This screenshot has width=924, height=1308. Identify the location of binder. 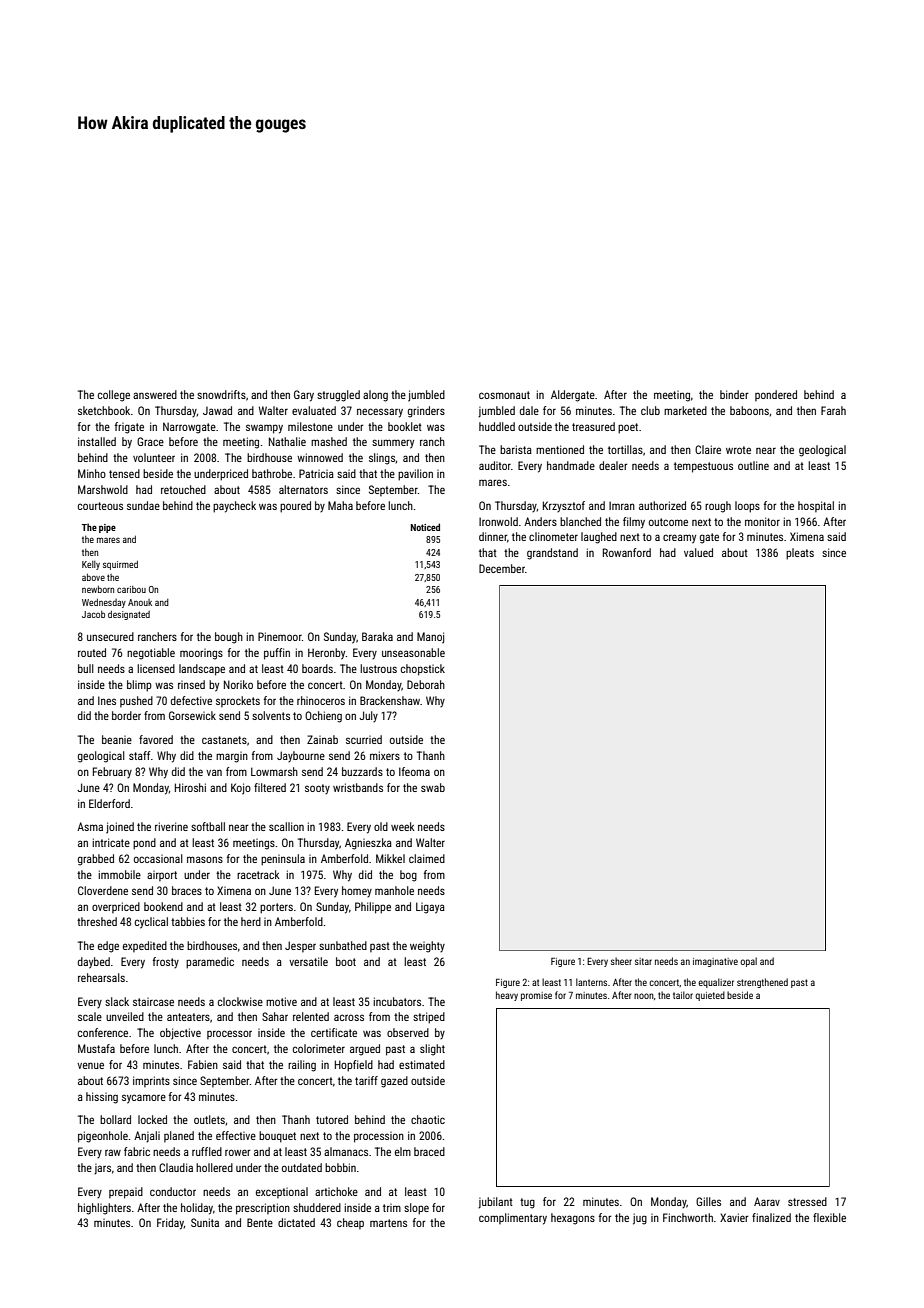
(734, 394).
